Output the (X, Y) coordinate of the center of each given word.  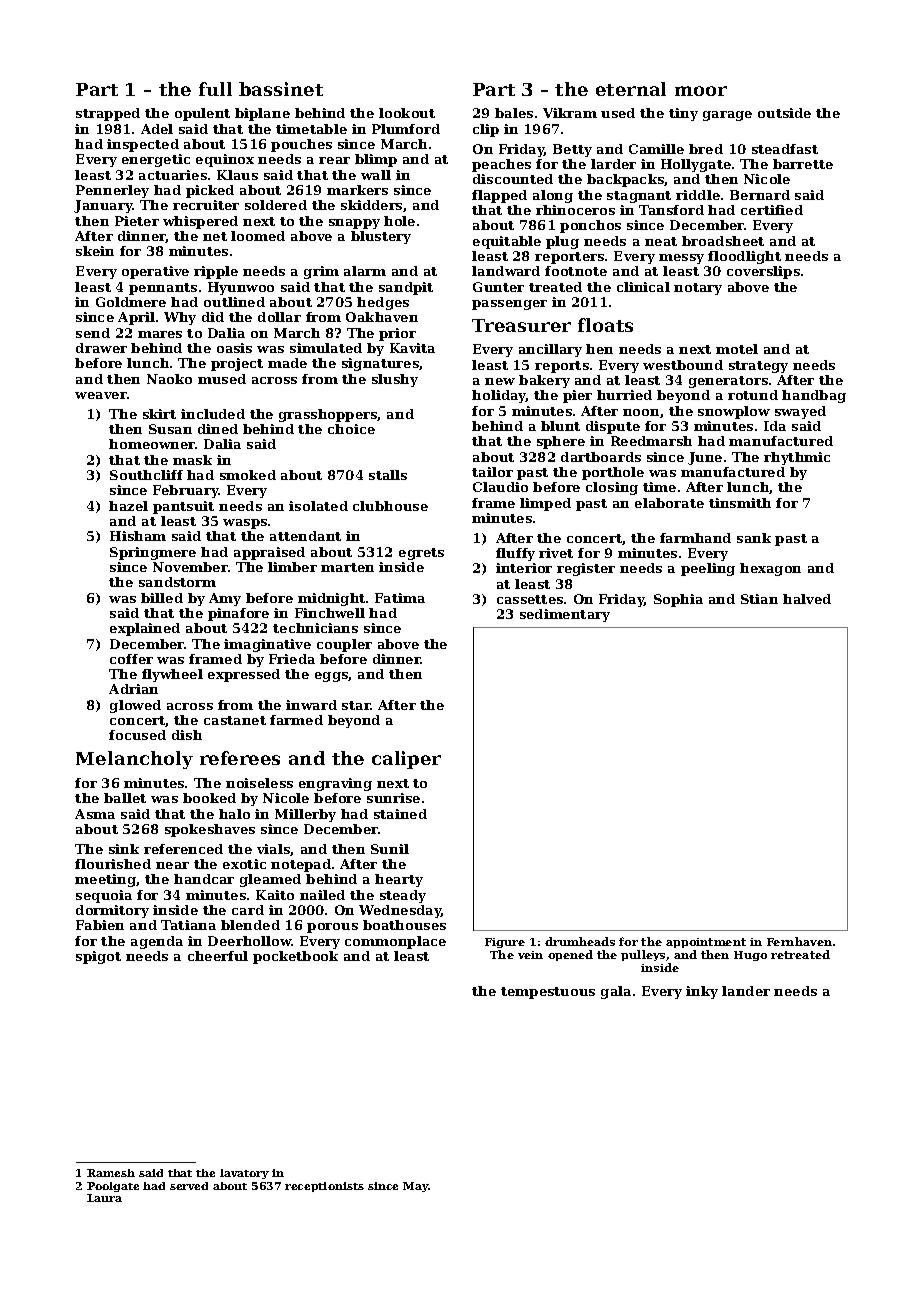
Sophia (678, 600)
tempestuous (548, 993)
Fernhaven (799, 941)
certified (772, 210)
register (586, 569)
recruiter (206, 205)
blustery (381, 237)
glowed (135, 706)
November (190, 567)
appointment (706, 943)
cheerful (218, 956)
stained (400, 814)
